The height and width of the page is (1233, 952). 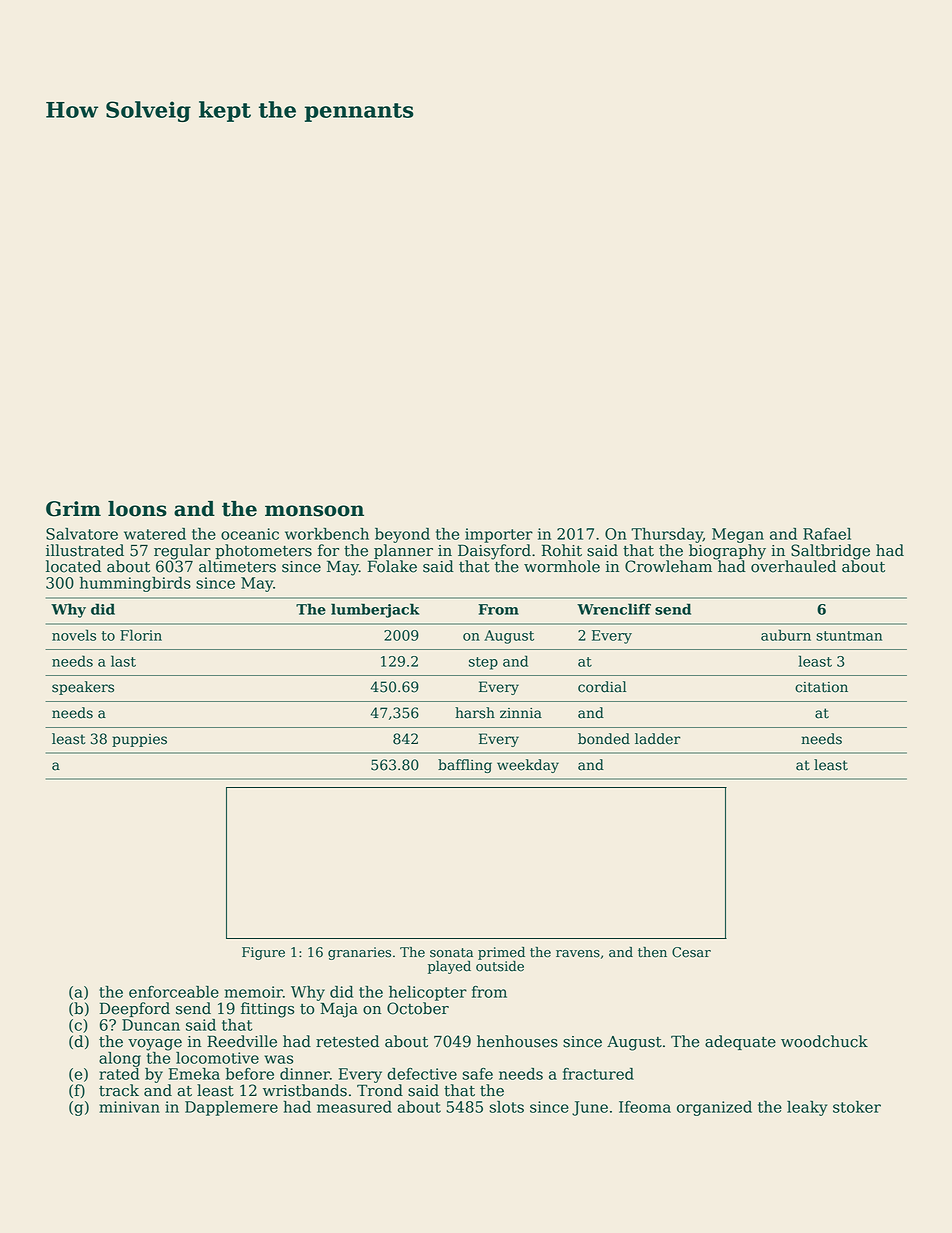 I want to click on primed, so click(x=501, y=953).
